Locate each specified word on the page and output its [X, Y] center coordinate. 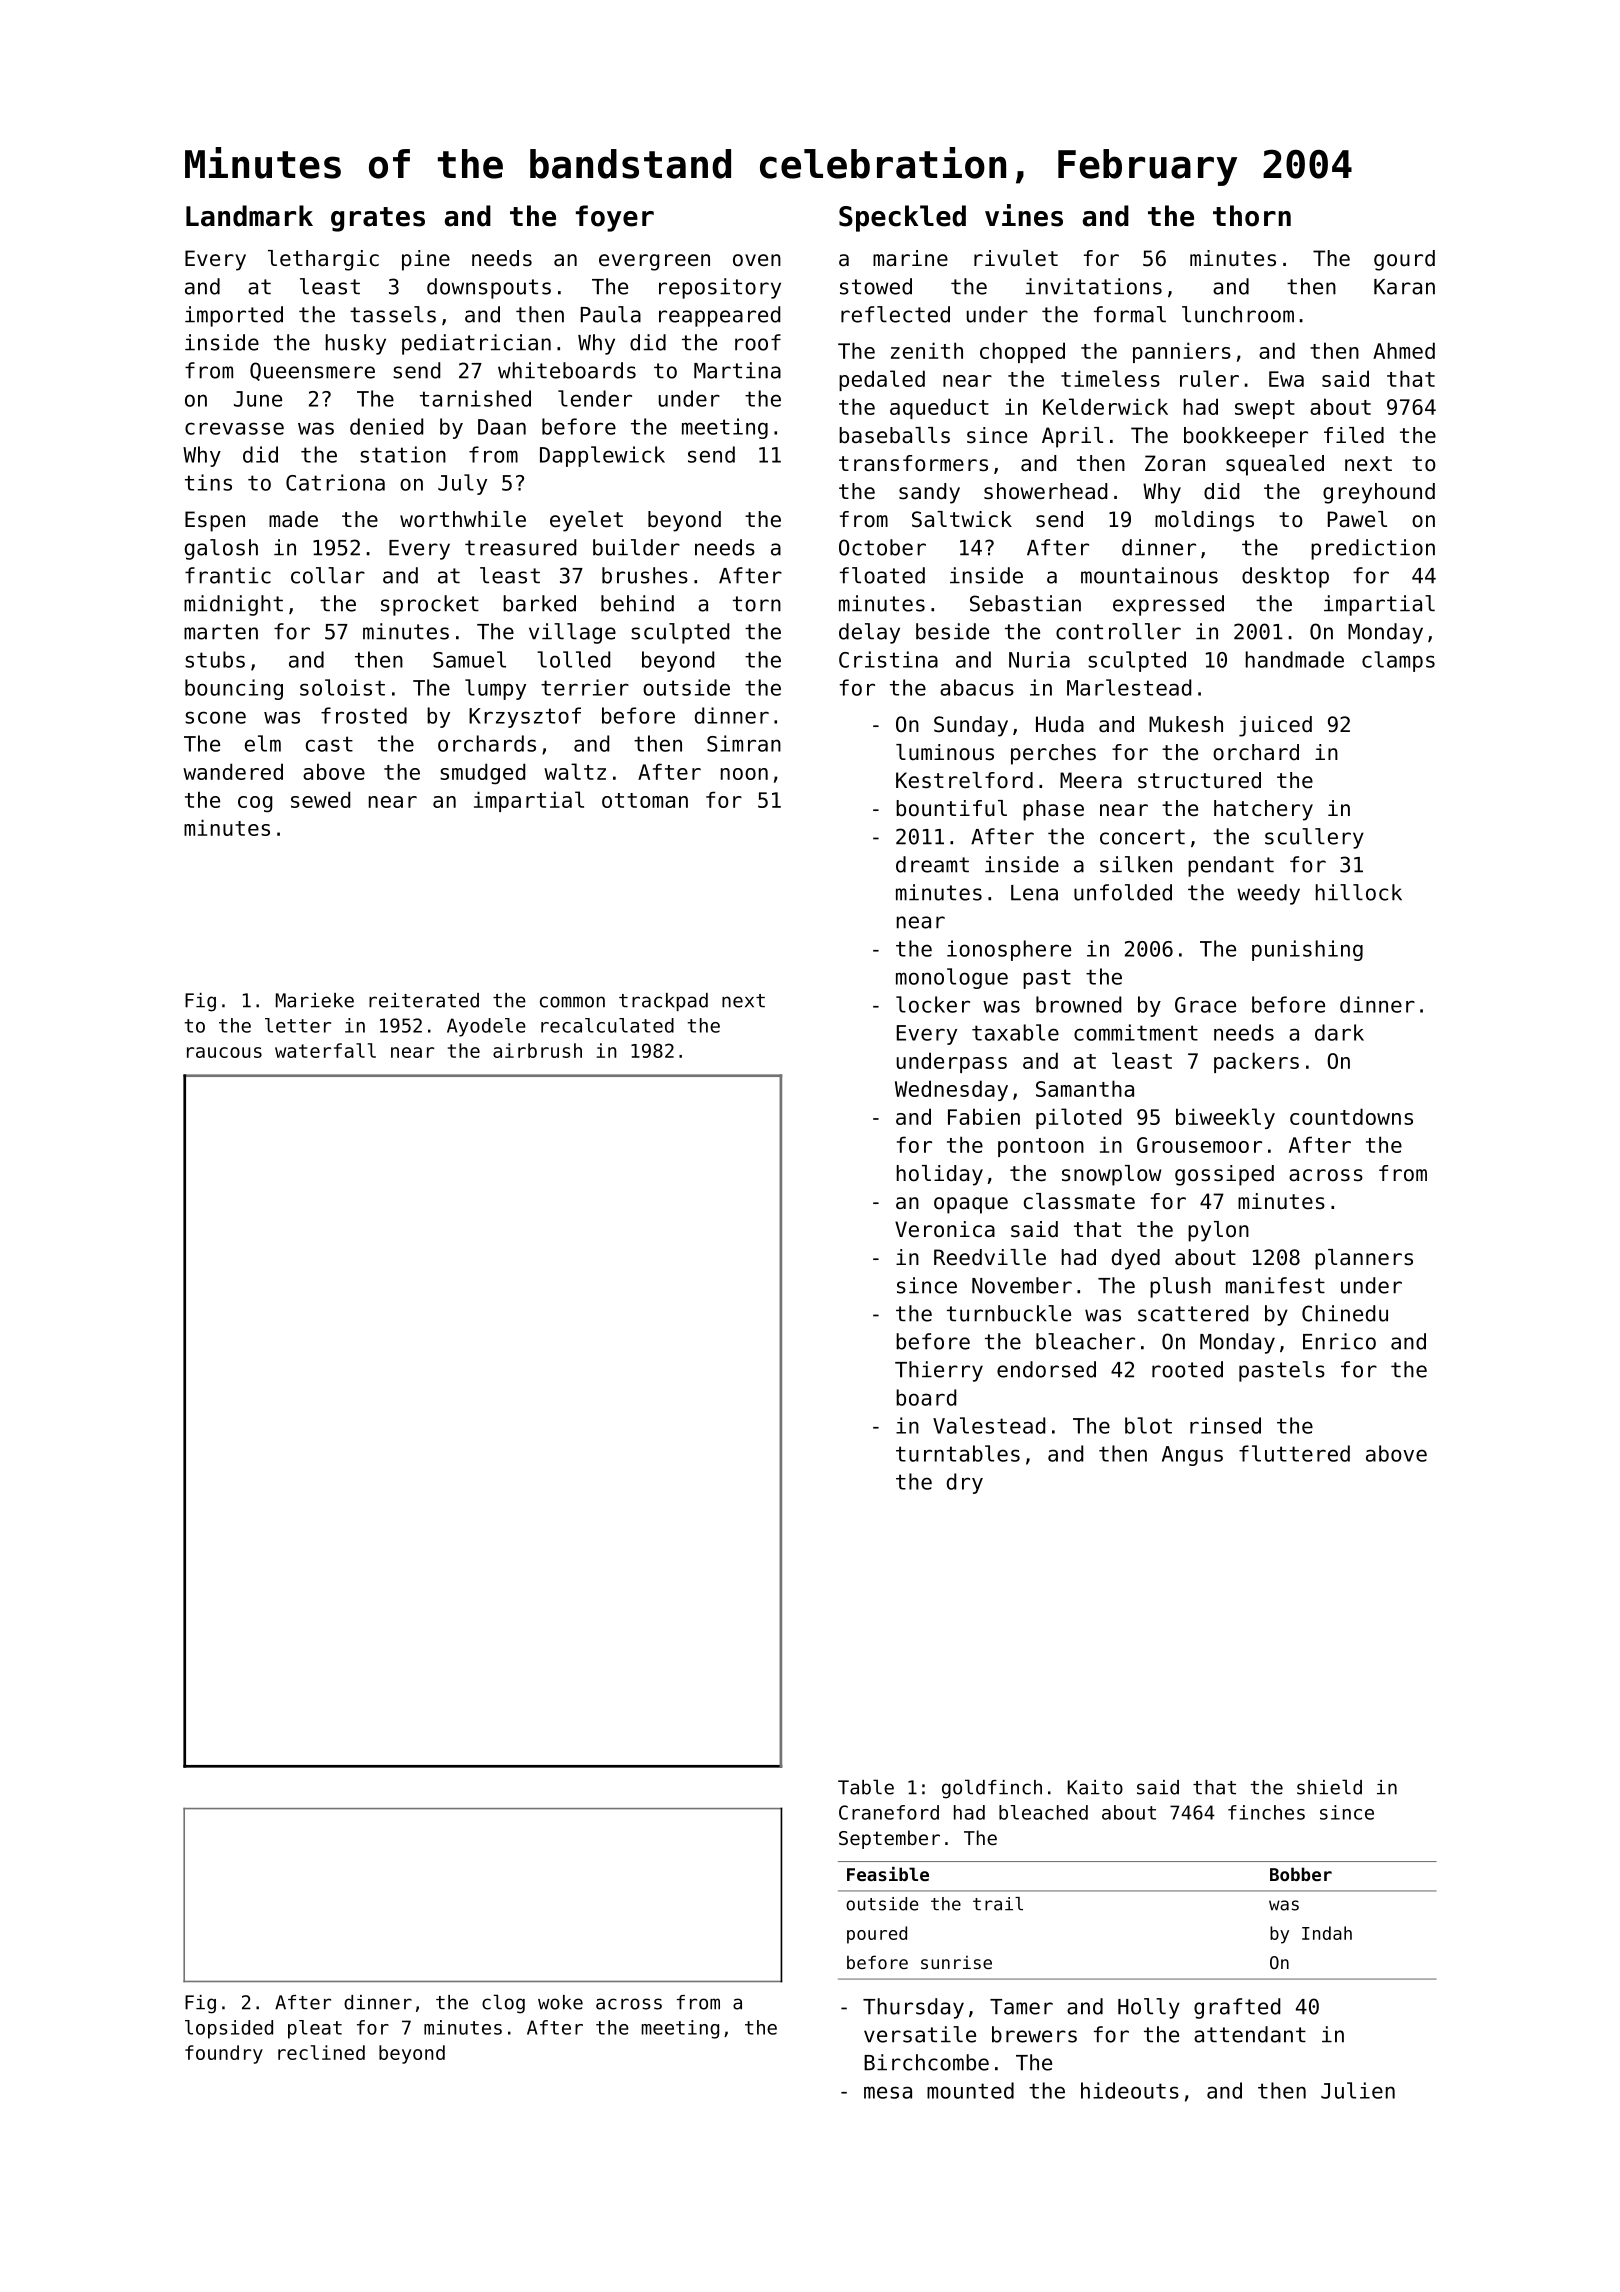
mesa [888, 2092]
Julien [1358, 2090]
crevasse [234, 428]
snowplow [1111, 1175]
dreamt [932, 864]
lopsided [229, 2029]
